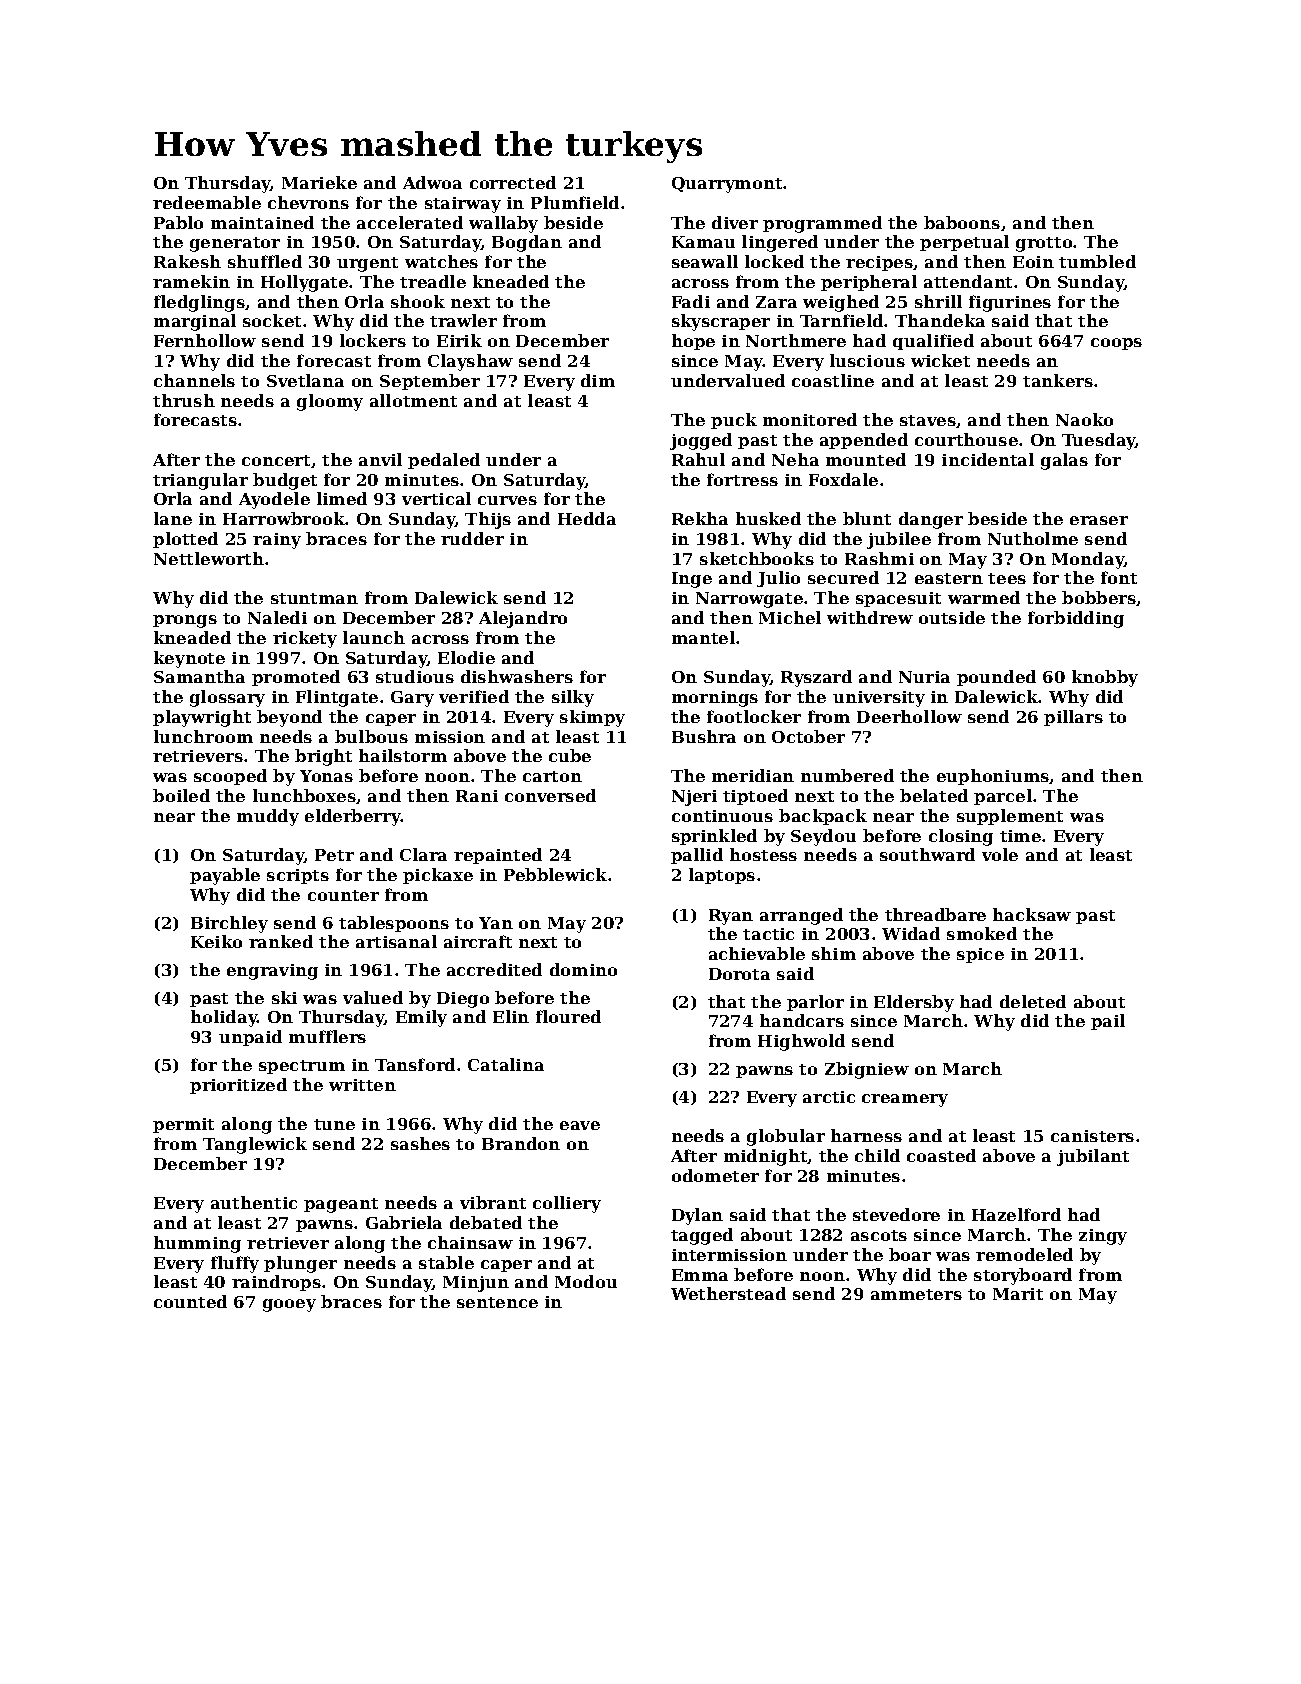 The image size is (1301, 1684). Describe the element at coordinates (314, 598) in the screenshot. I see `stuntman` at that location.
